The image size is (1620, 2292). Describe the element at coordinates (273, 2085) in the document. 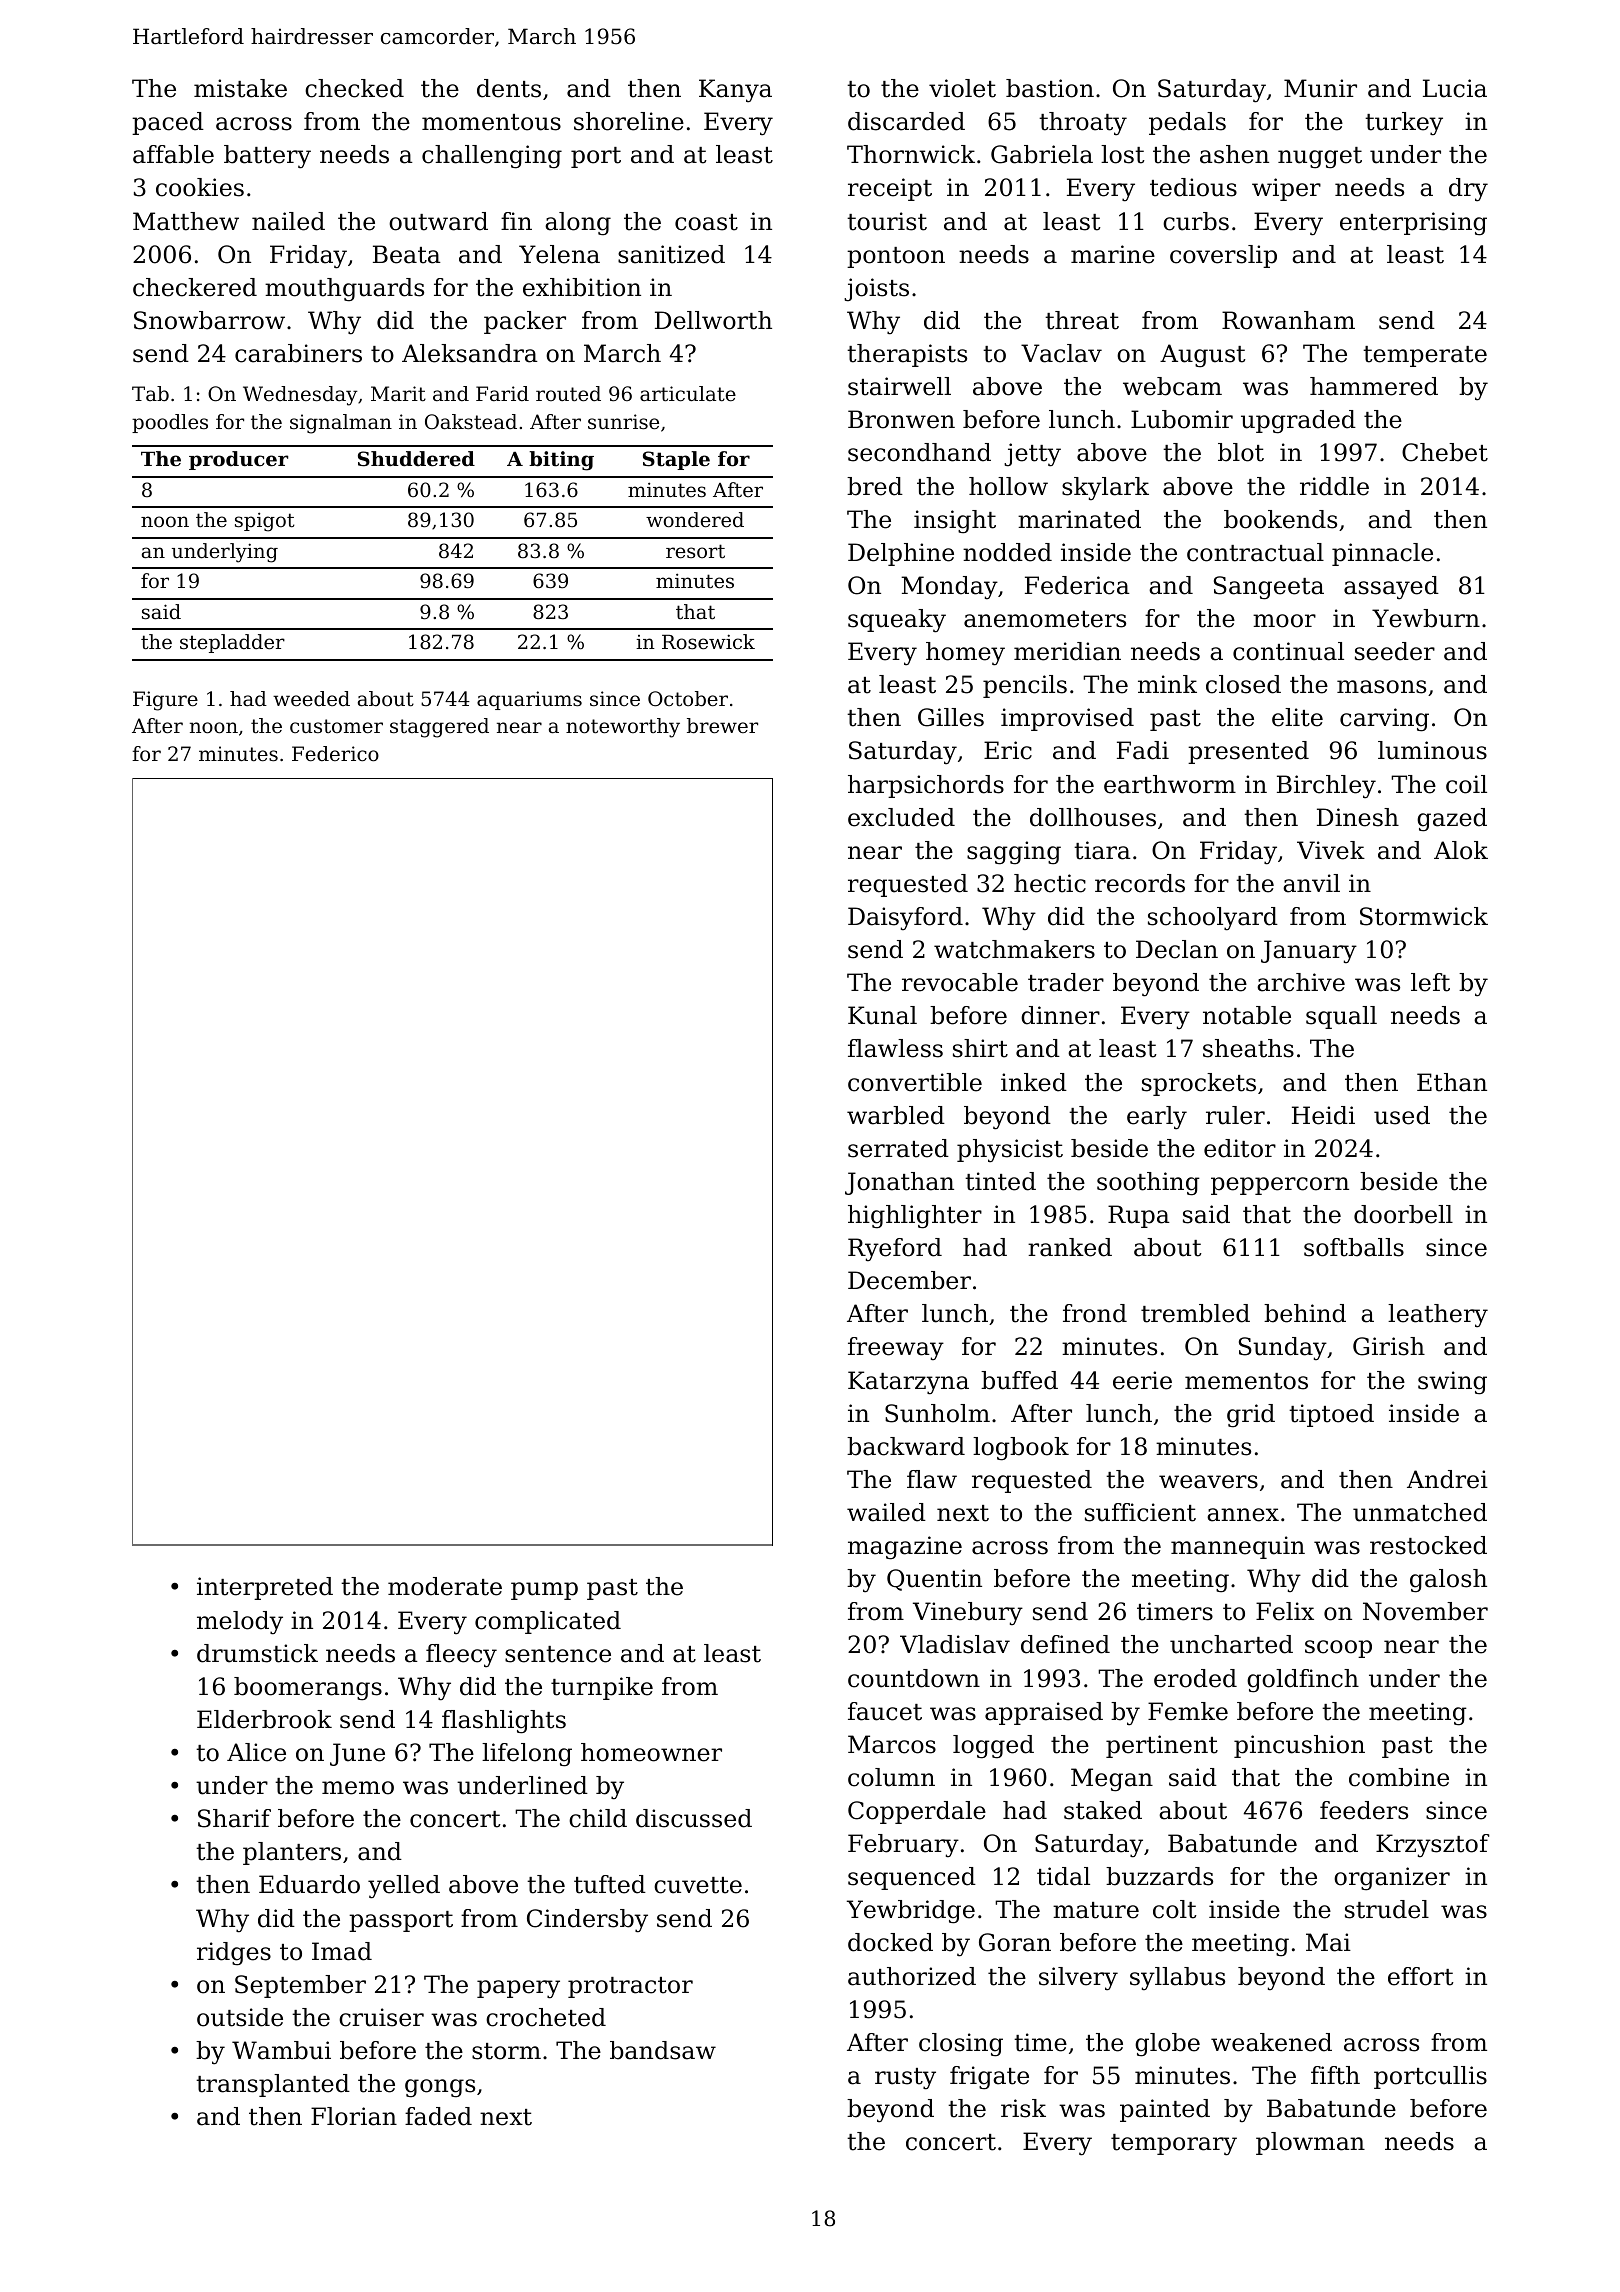

I see `transplanted` at that location.
